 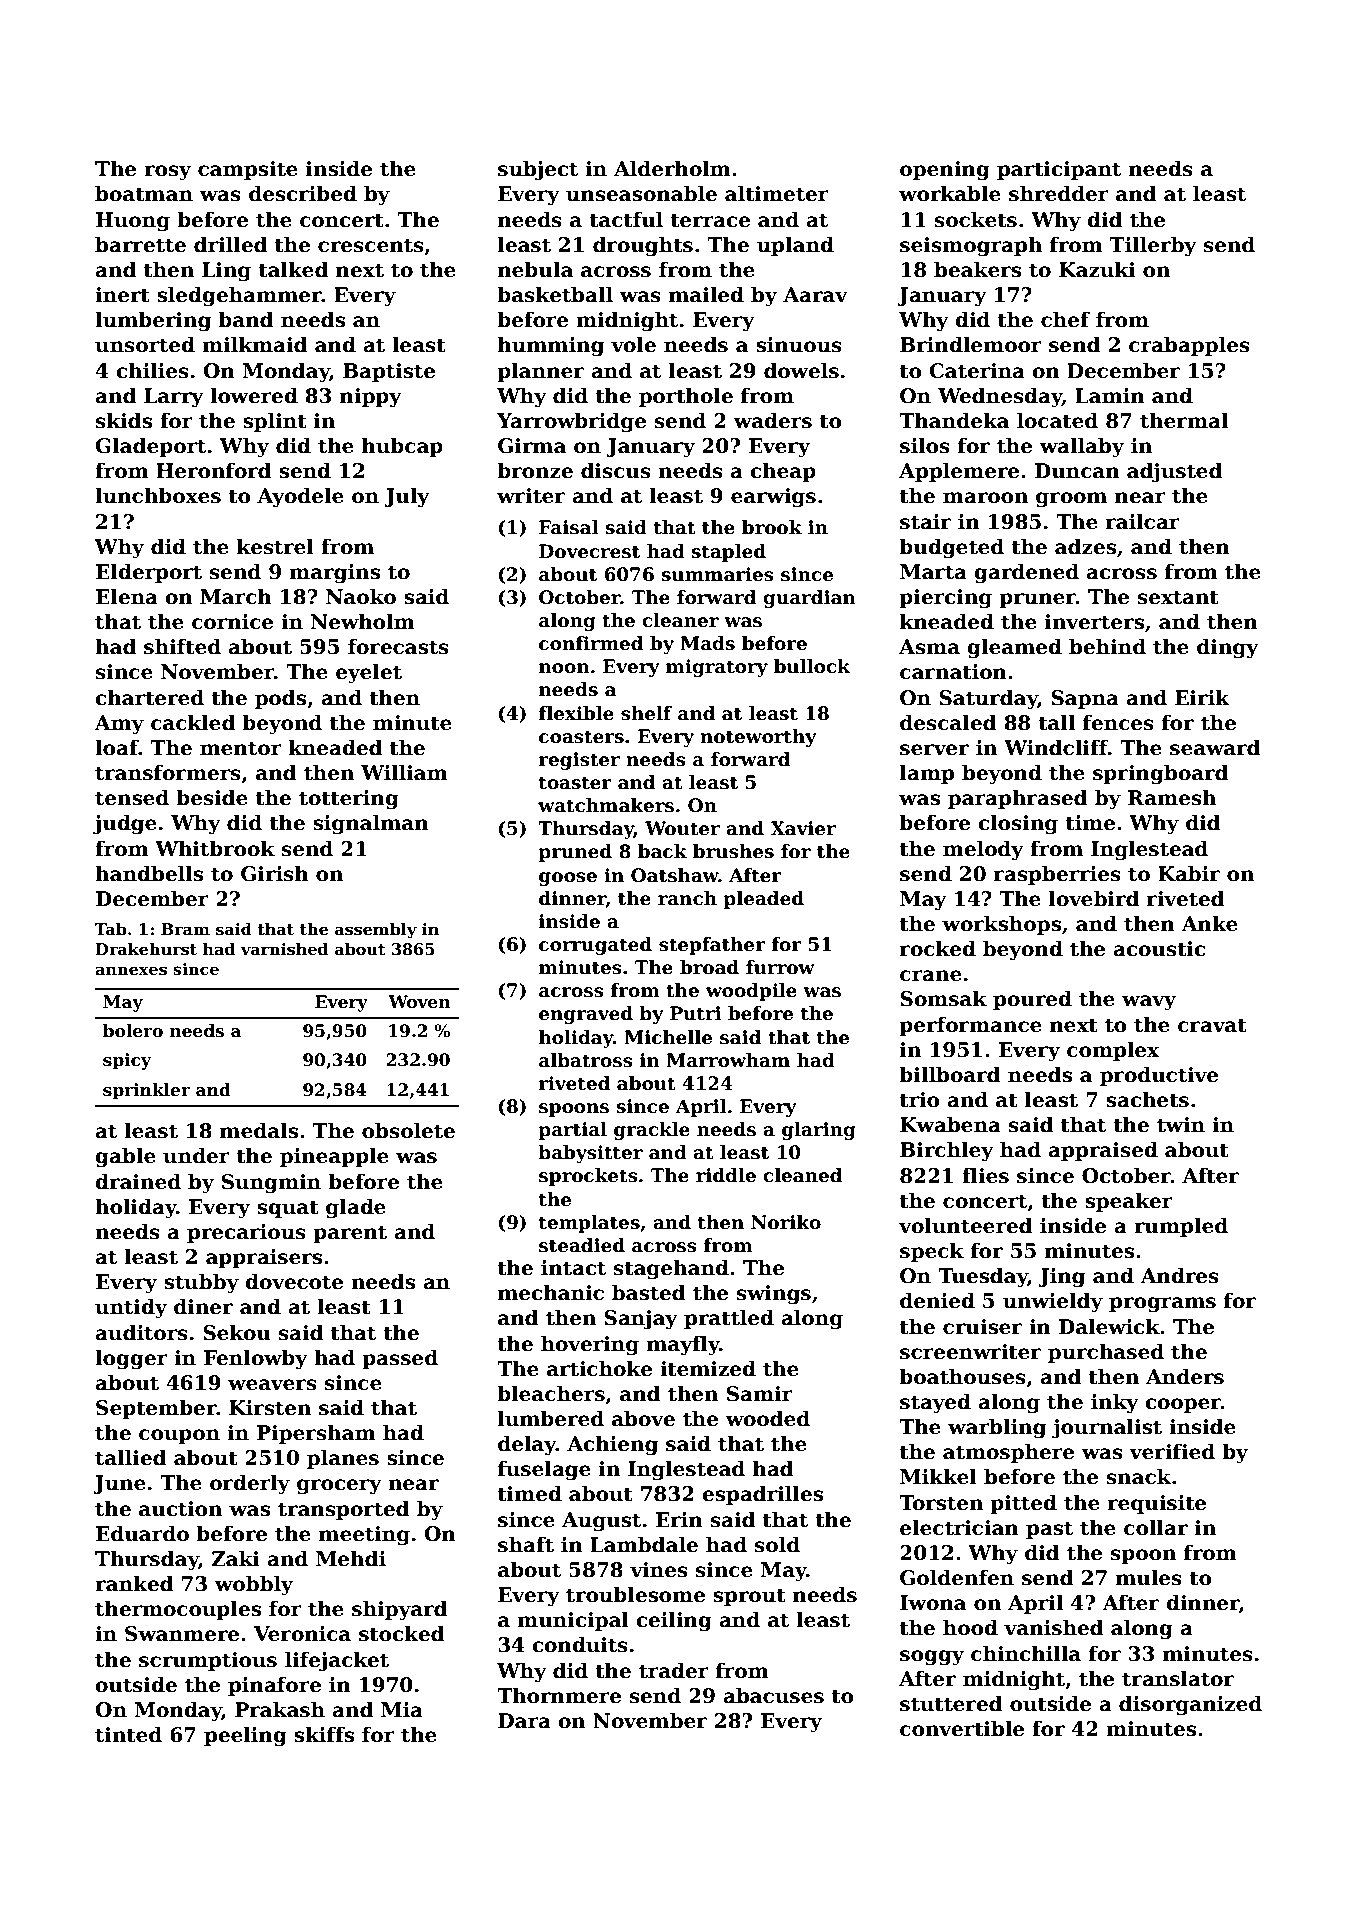 What do you see at coordinates (1180, 1275) in the screenshot?
I see `Andres` at bounding box center [1180, 1275].
